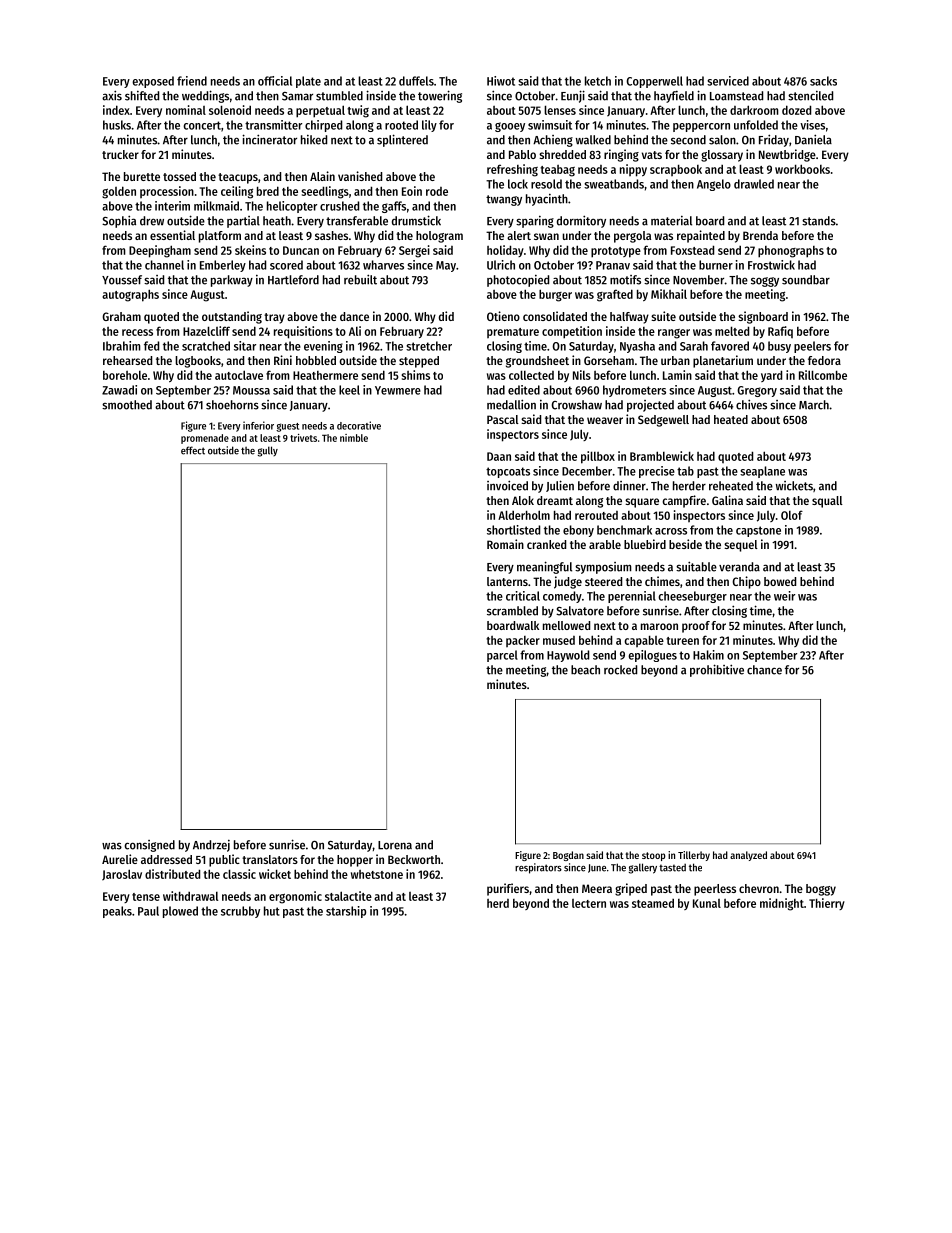 This document has width=952, height=1233. I want to click on chance, so click(764, 670).
